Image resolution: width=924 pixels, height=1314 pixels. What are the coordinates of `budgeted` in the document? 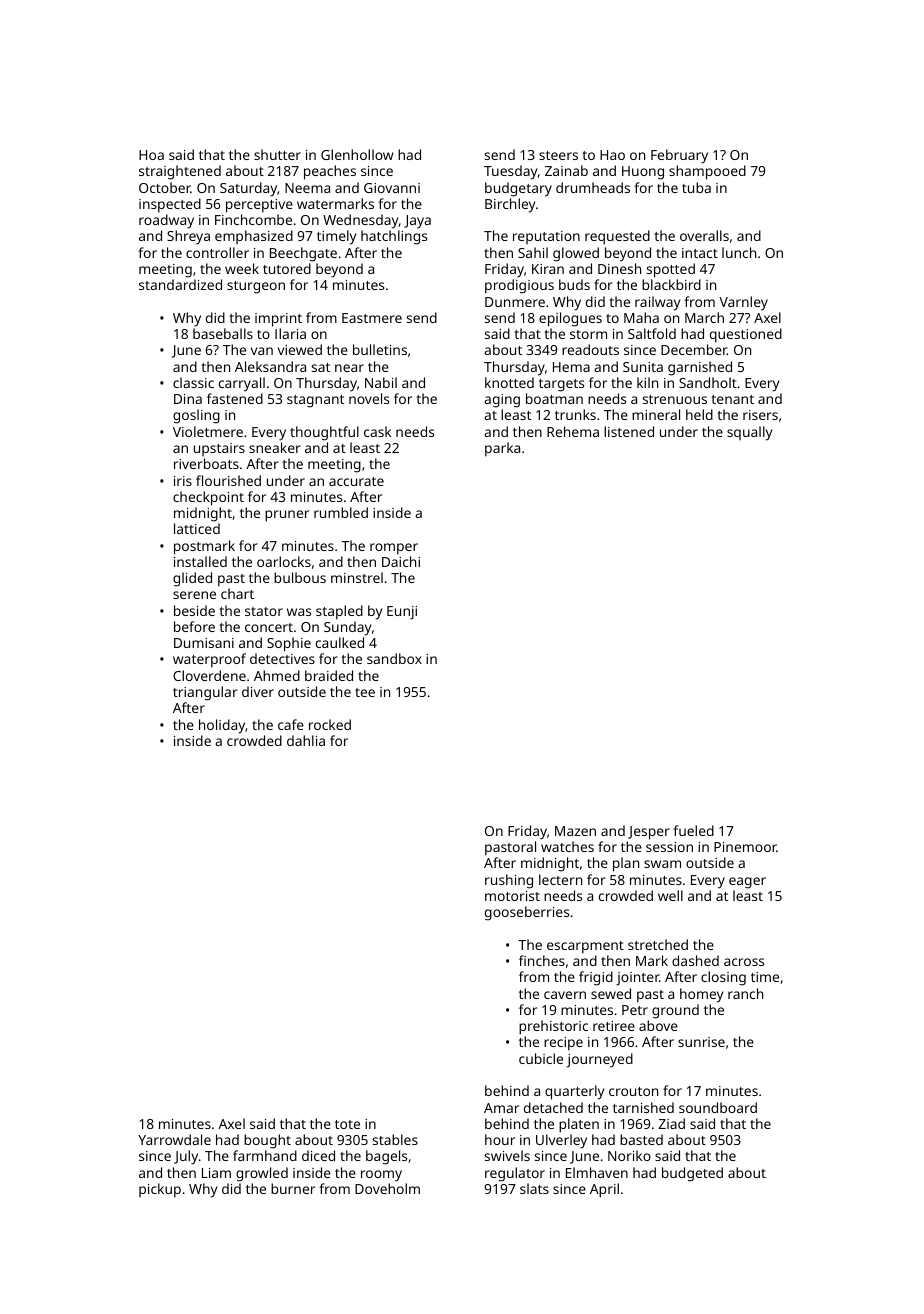 It's located at (692, 1174).
